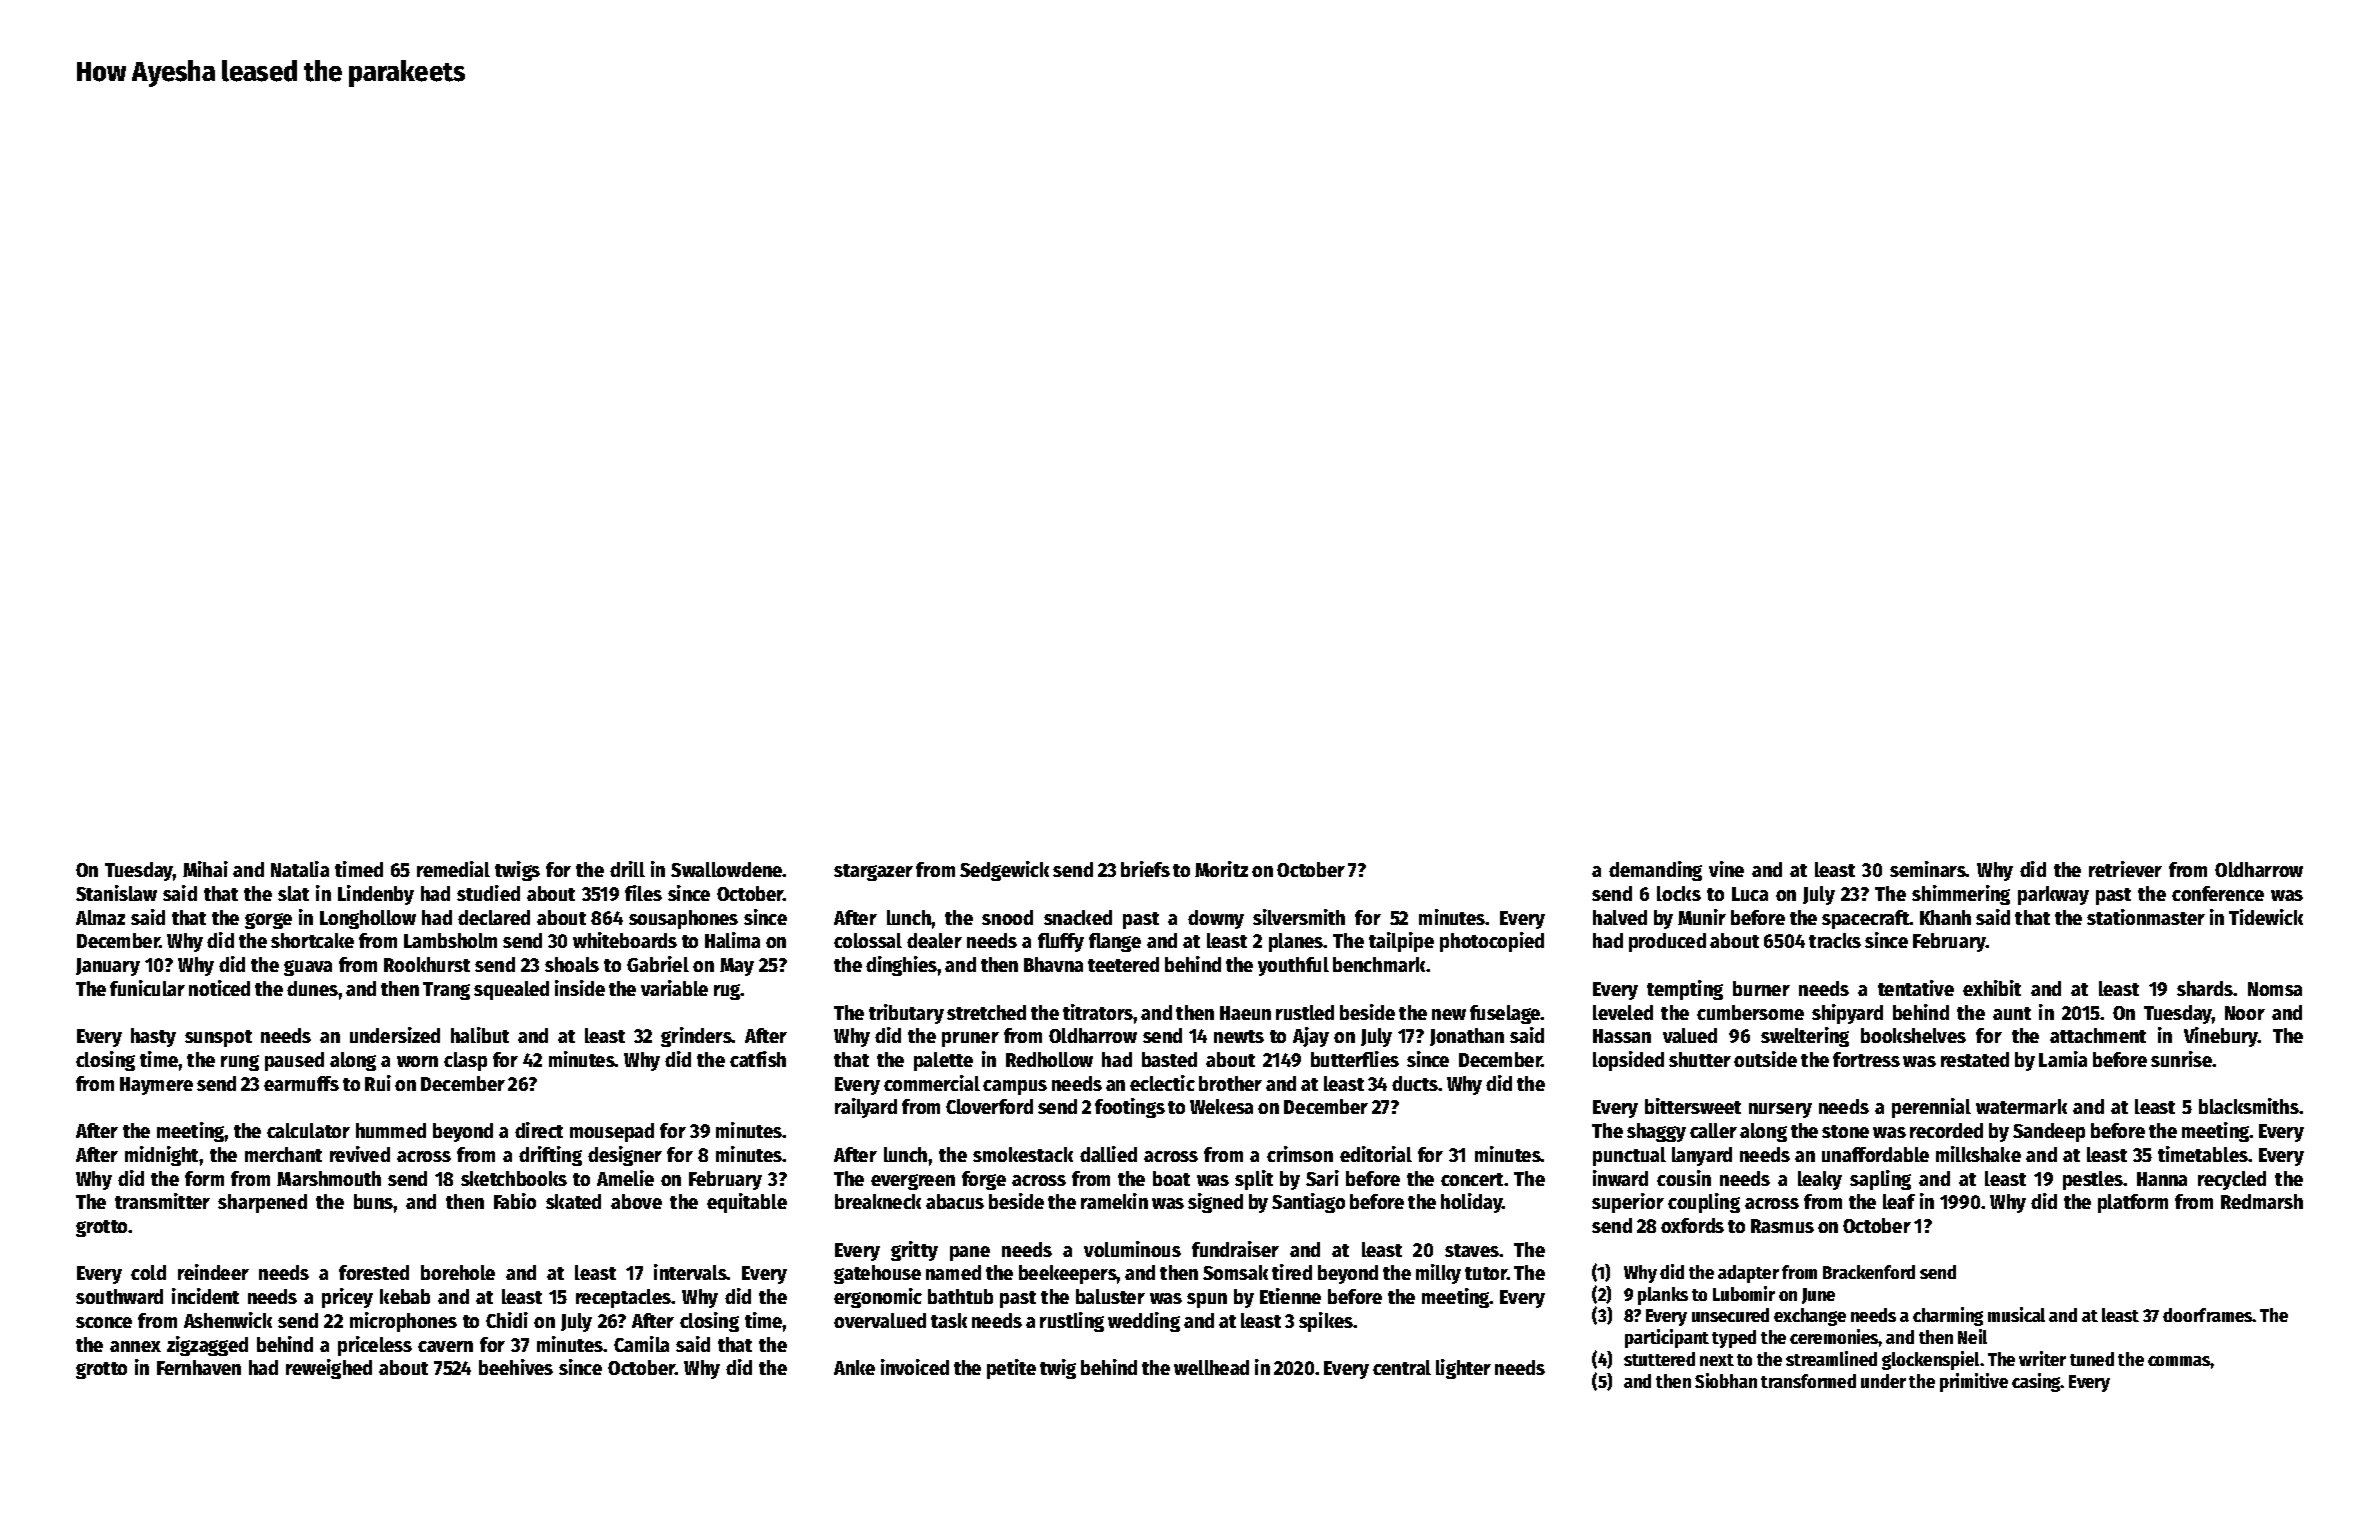 This screenshot has width=2380, height=1540. What do you see at coordinates (2179, 1361) in the screenshot?
I see `commas` at bounding box center [2179, 1361].
